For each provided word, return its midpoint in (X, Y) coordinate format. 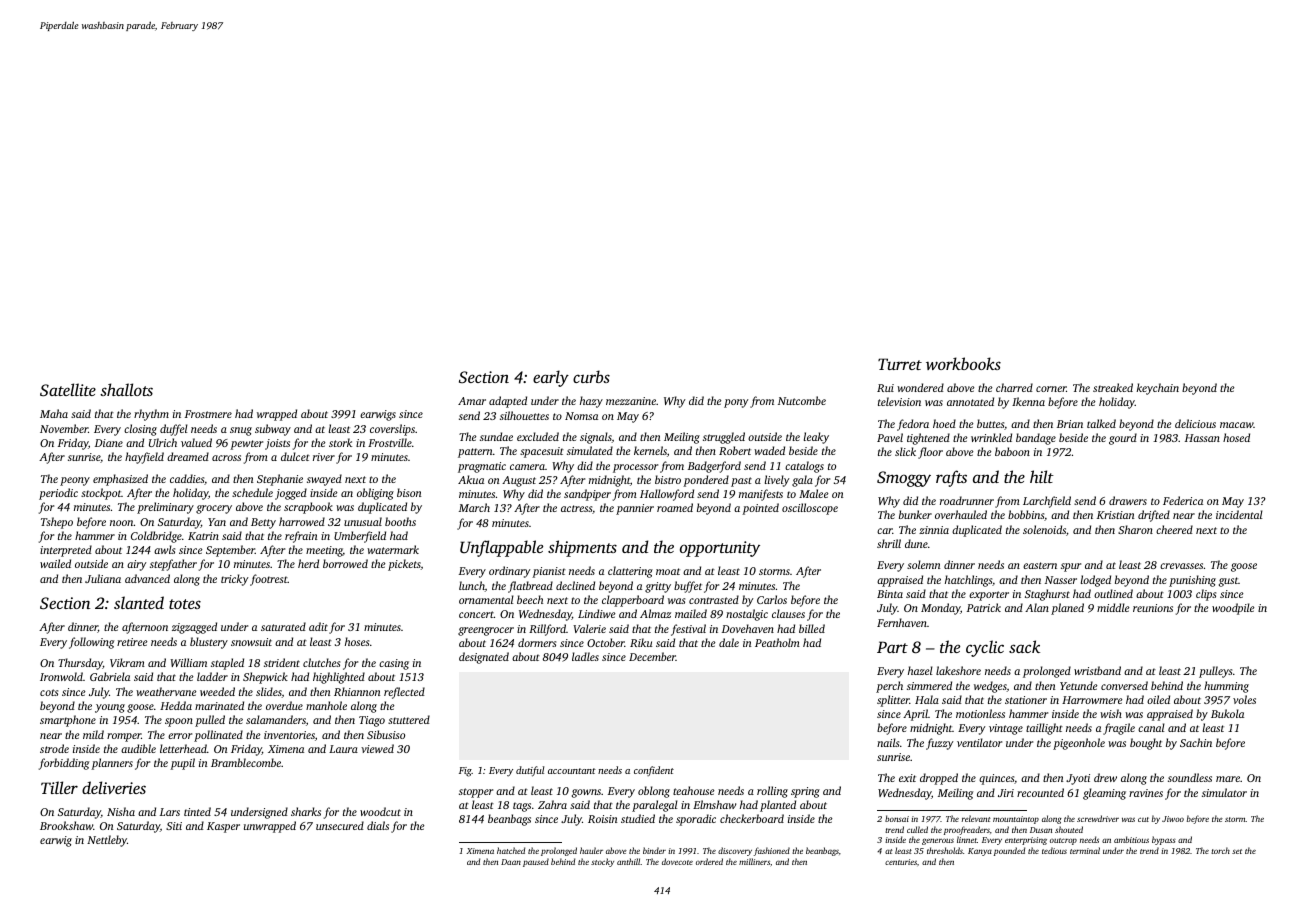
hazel (920, 670)
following (91, 643)
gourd (1123, 439)
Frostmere (208, 414)
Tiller (59, 787)
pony (736, 403)
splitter (893, 701)
